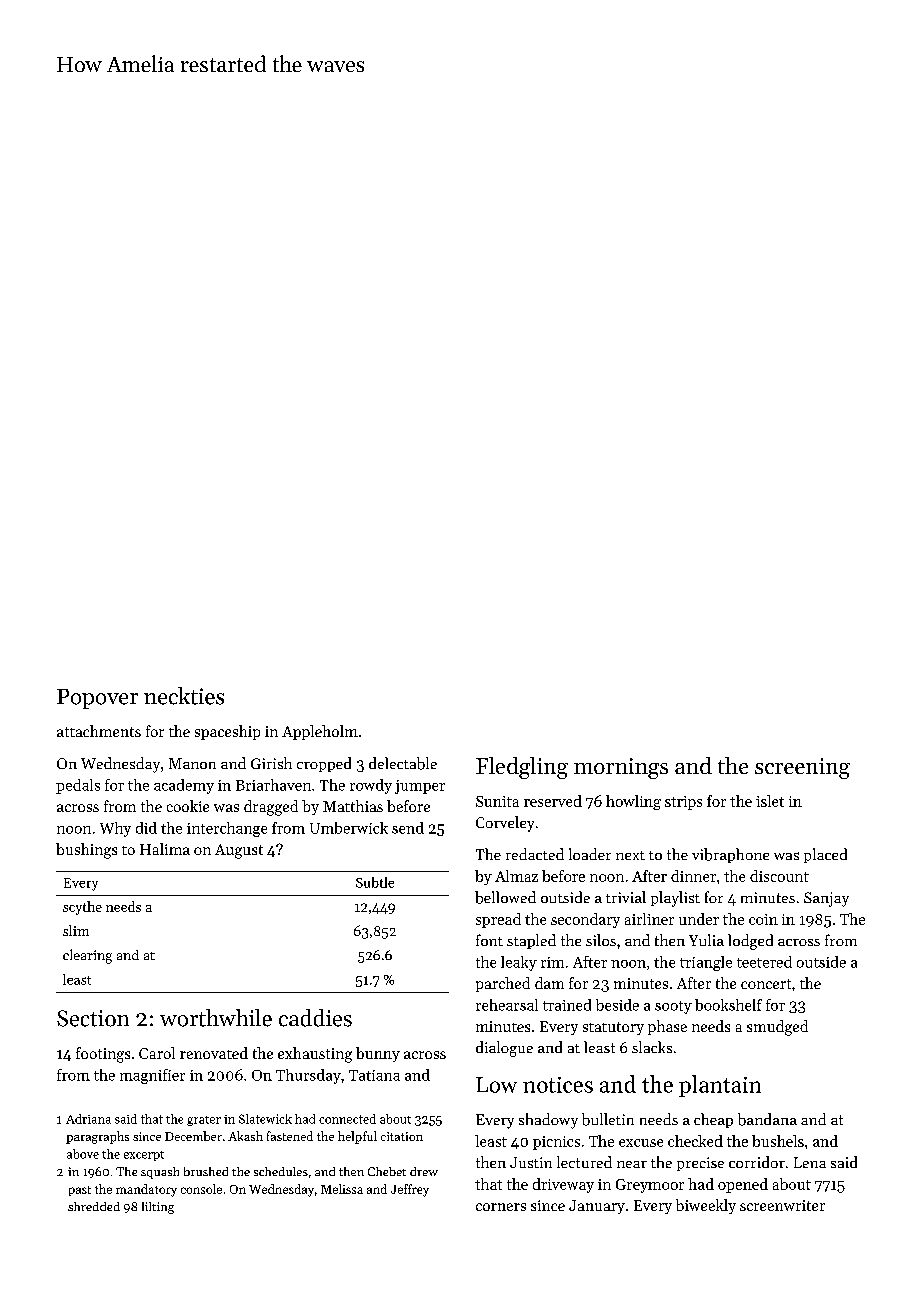  What do you see at coordinates (158, 1208) in the screenshot?
I see `lilting` at bounding box center [158, 1208].
